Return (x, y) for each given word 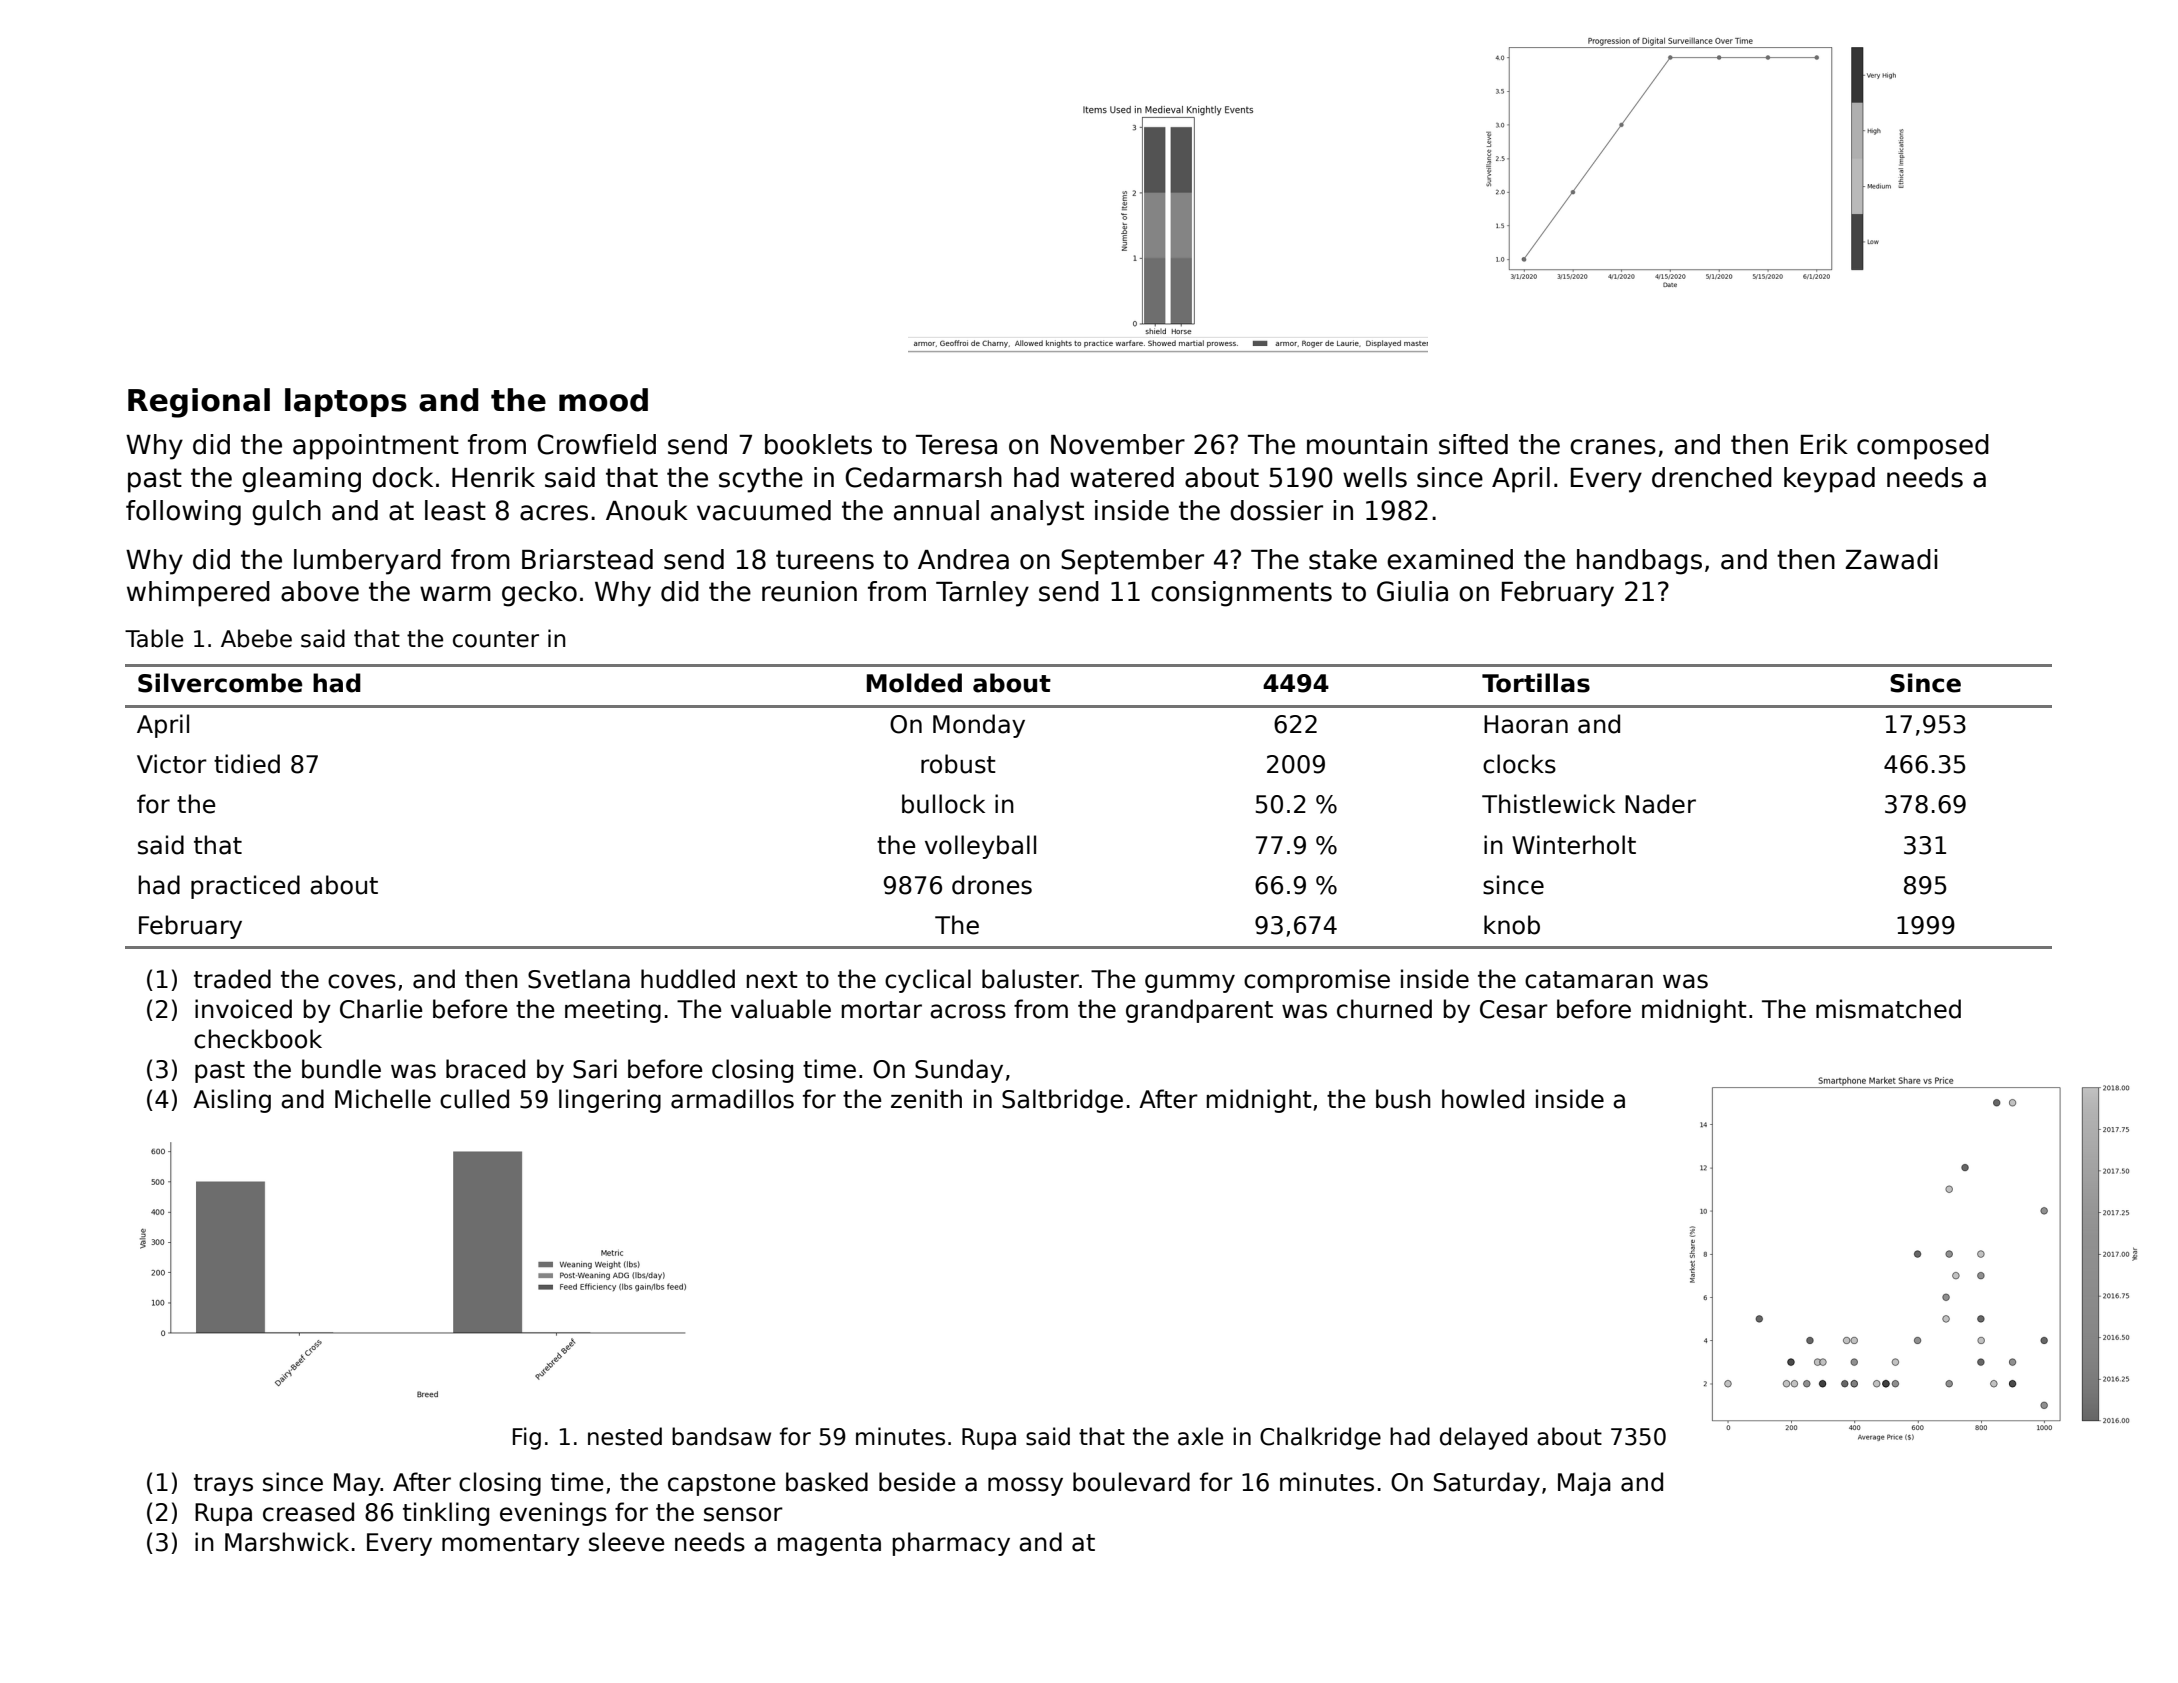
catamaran (1589, 980)
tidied (247, 764)
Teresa (956, 445)
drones (992, 885)
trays (223, 1485)
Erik (1824, 444)
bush (1403, 1099)
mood (603, 400)
